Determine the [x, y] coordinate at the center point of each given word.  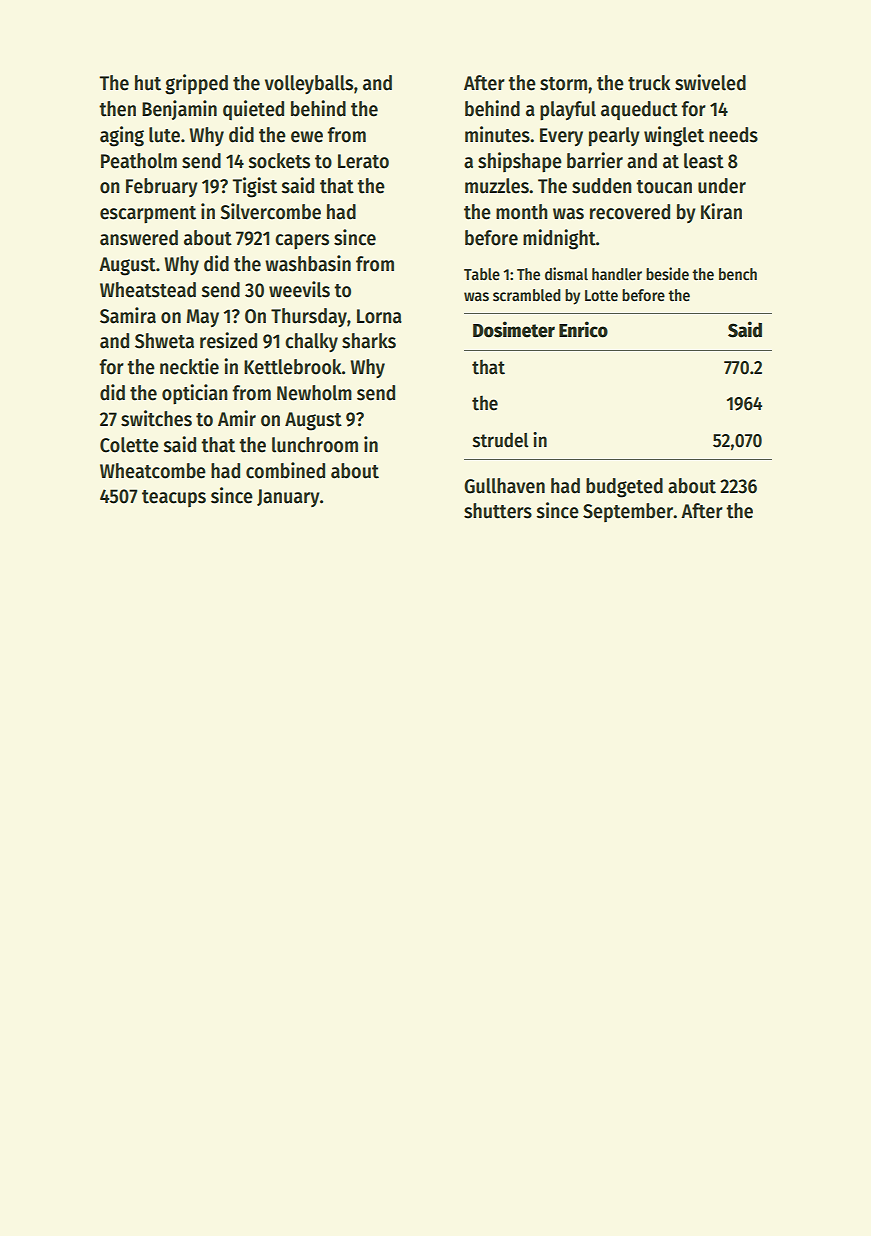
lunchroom [315, 445]
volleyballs [309, 84]
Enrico [583, 329]
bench [738, 274]
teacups [174, 498]
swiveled [710, 82]
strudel [501, 440]
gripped [196, 84]
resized [228, 340]
